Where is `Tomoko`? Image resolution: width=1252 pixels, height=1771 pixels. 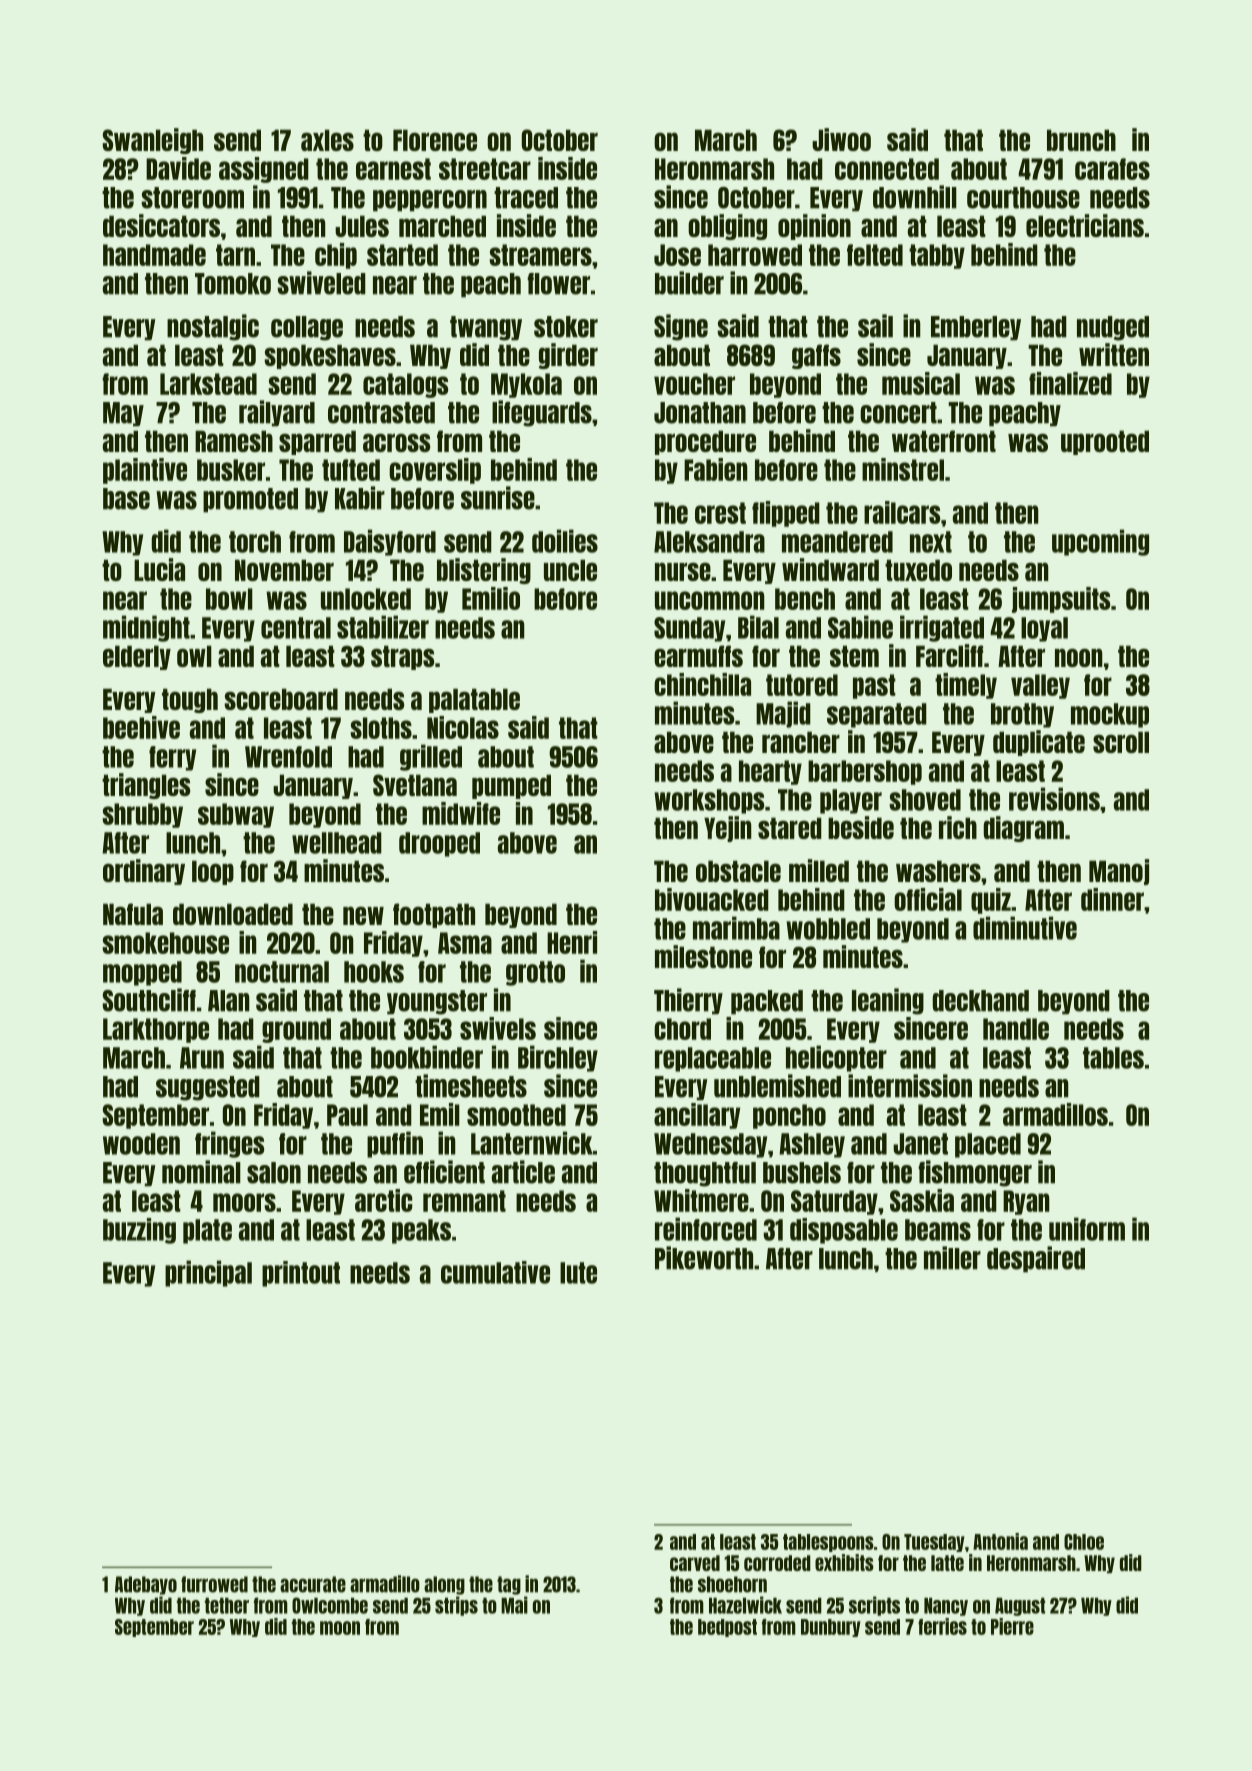 Tomoko is located at coordinates (233, 284).
